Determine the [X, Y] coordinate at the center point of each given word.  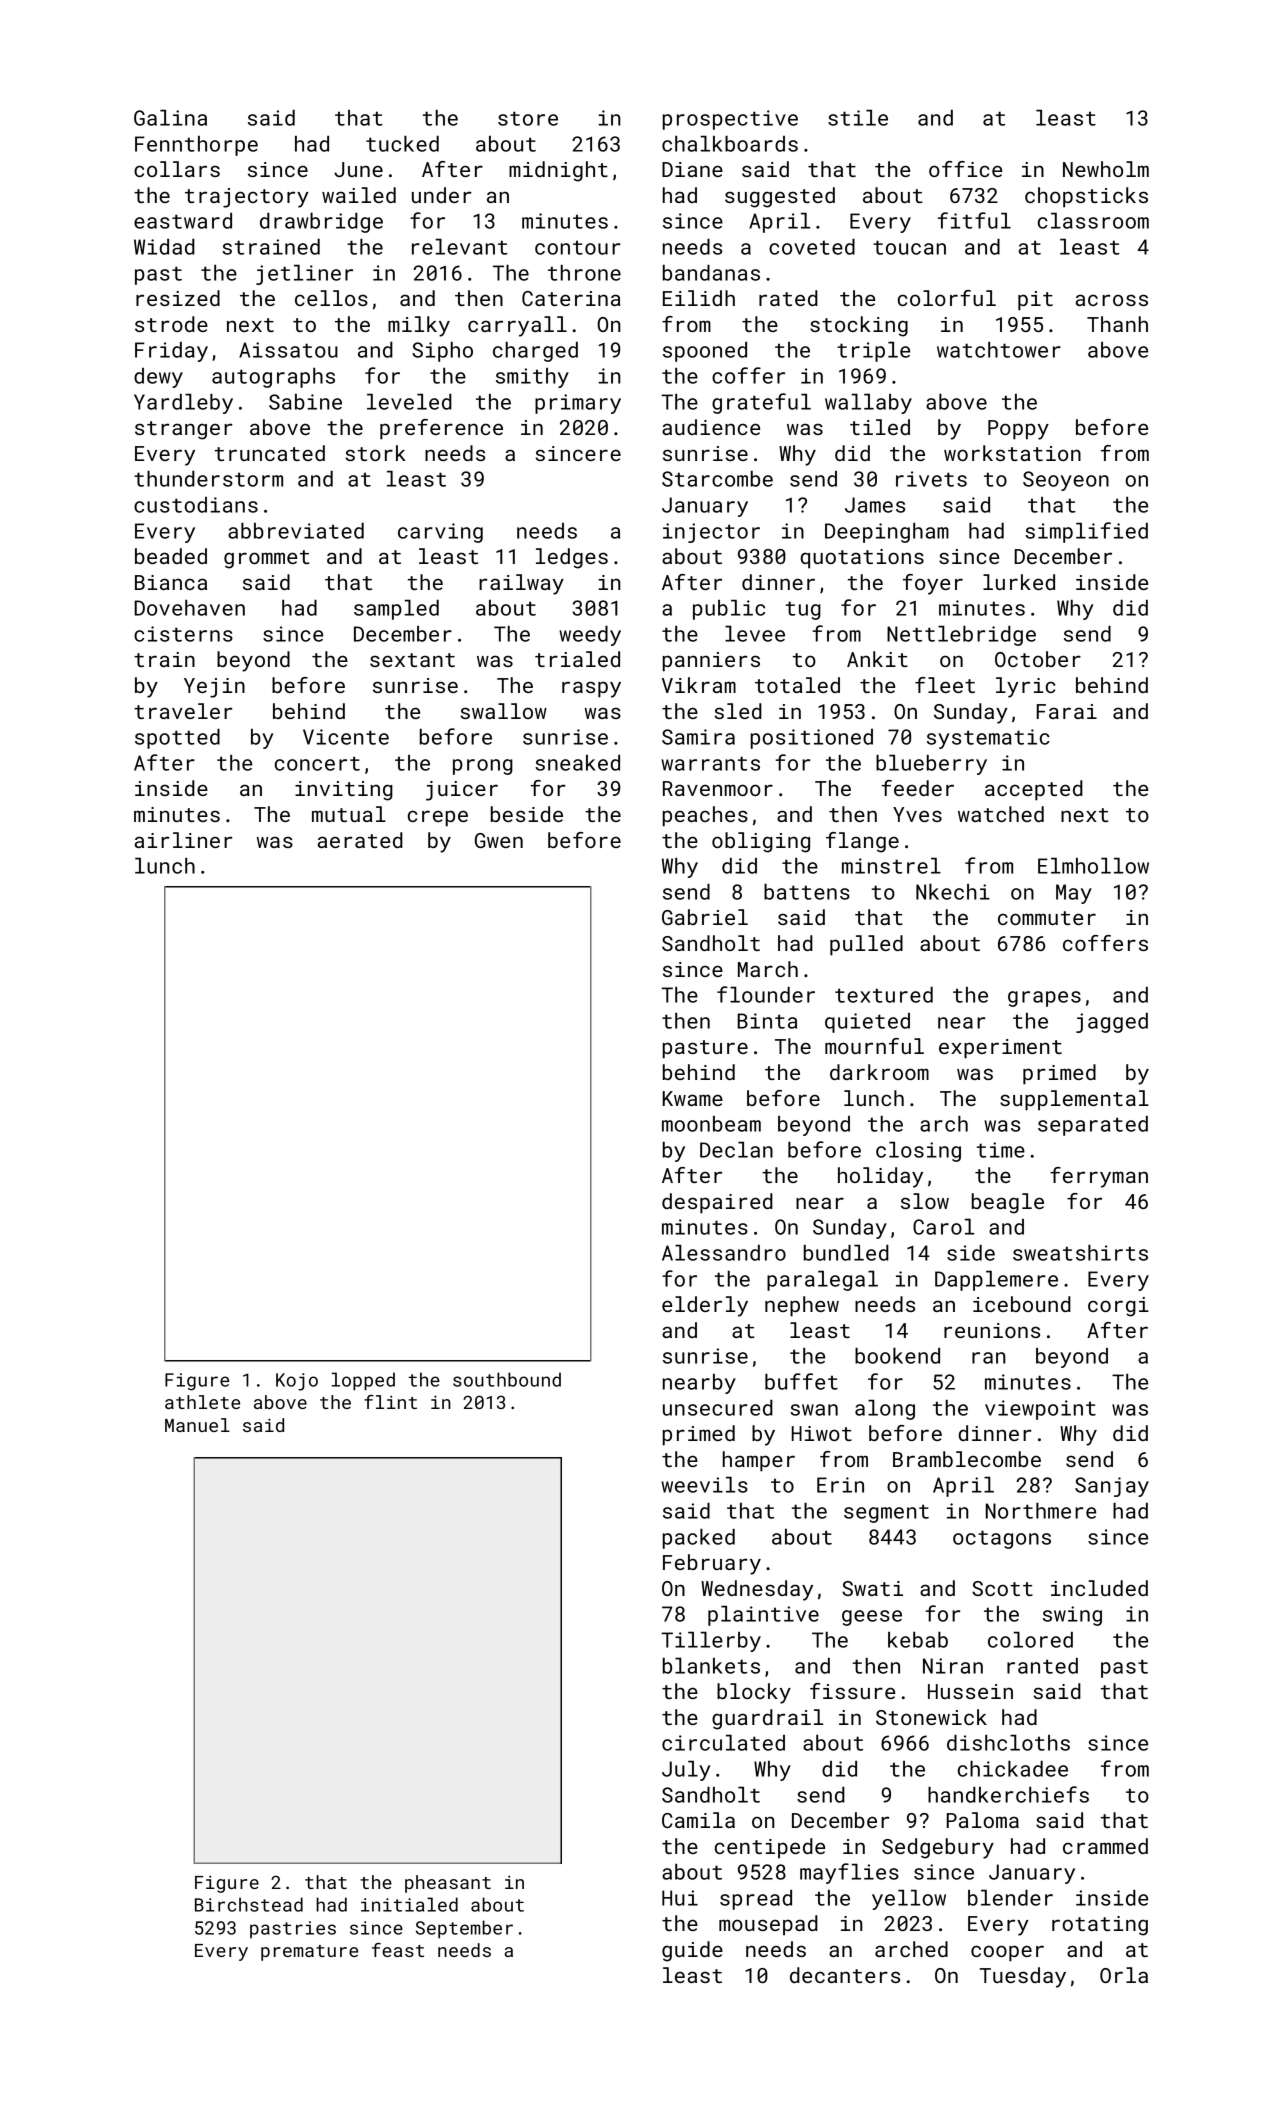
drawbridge [321, 223]
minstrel [891, 866]
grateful [761, 403]
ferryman [1099, 1177]
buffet [801, 1381]
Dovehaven [189, 608]
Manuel [197, 1425]
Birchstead [249, 1904]
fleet [945, 685]
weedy [590, 636]
